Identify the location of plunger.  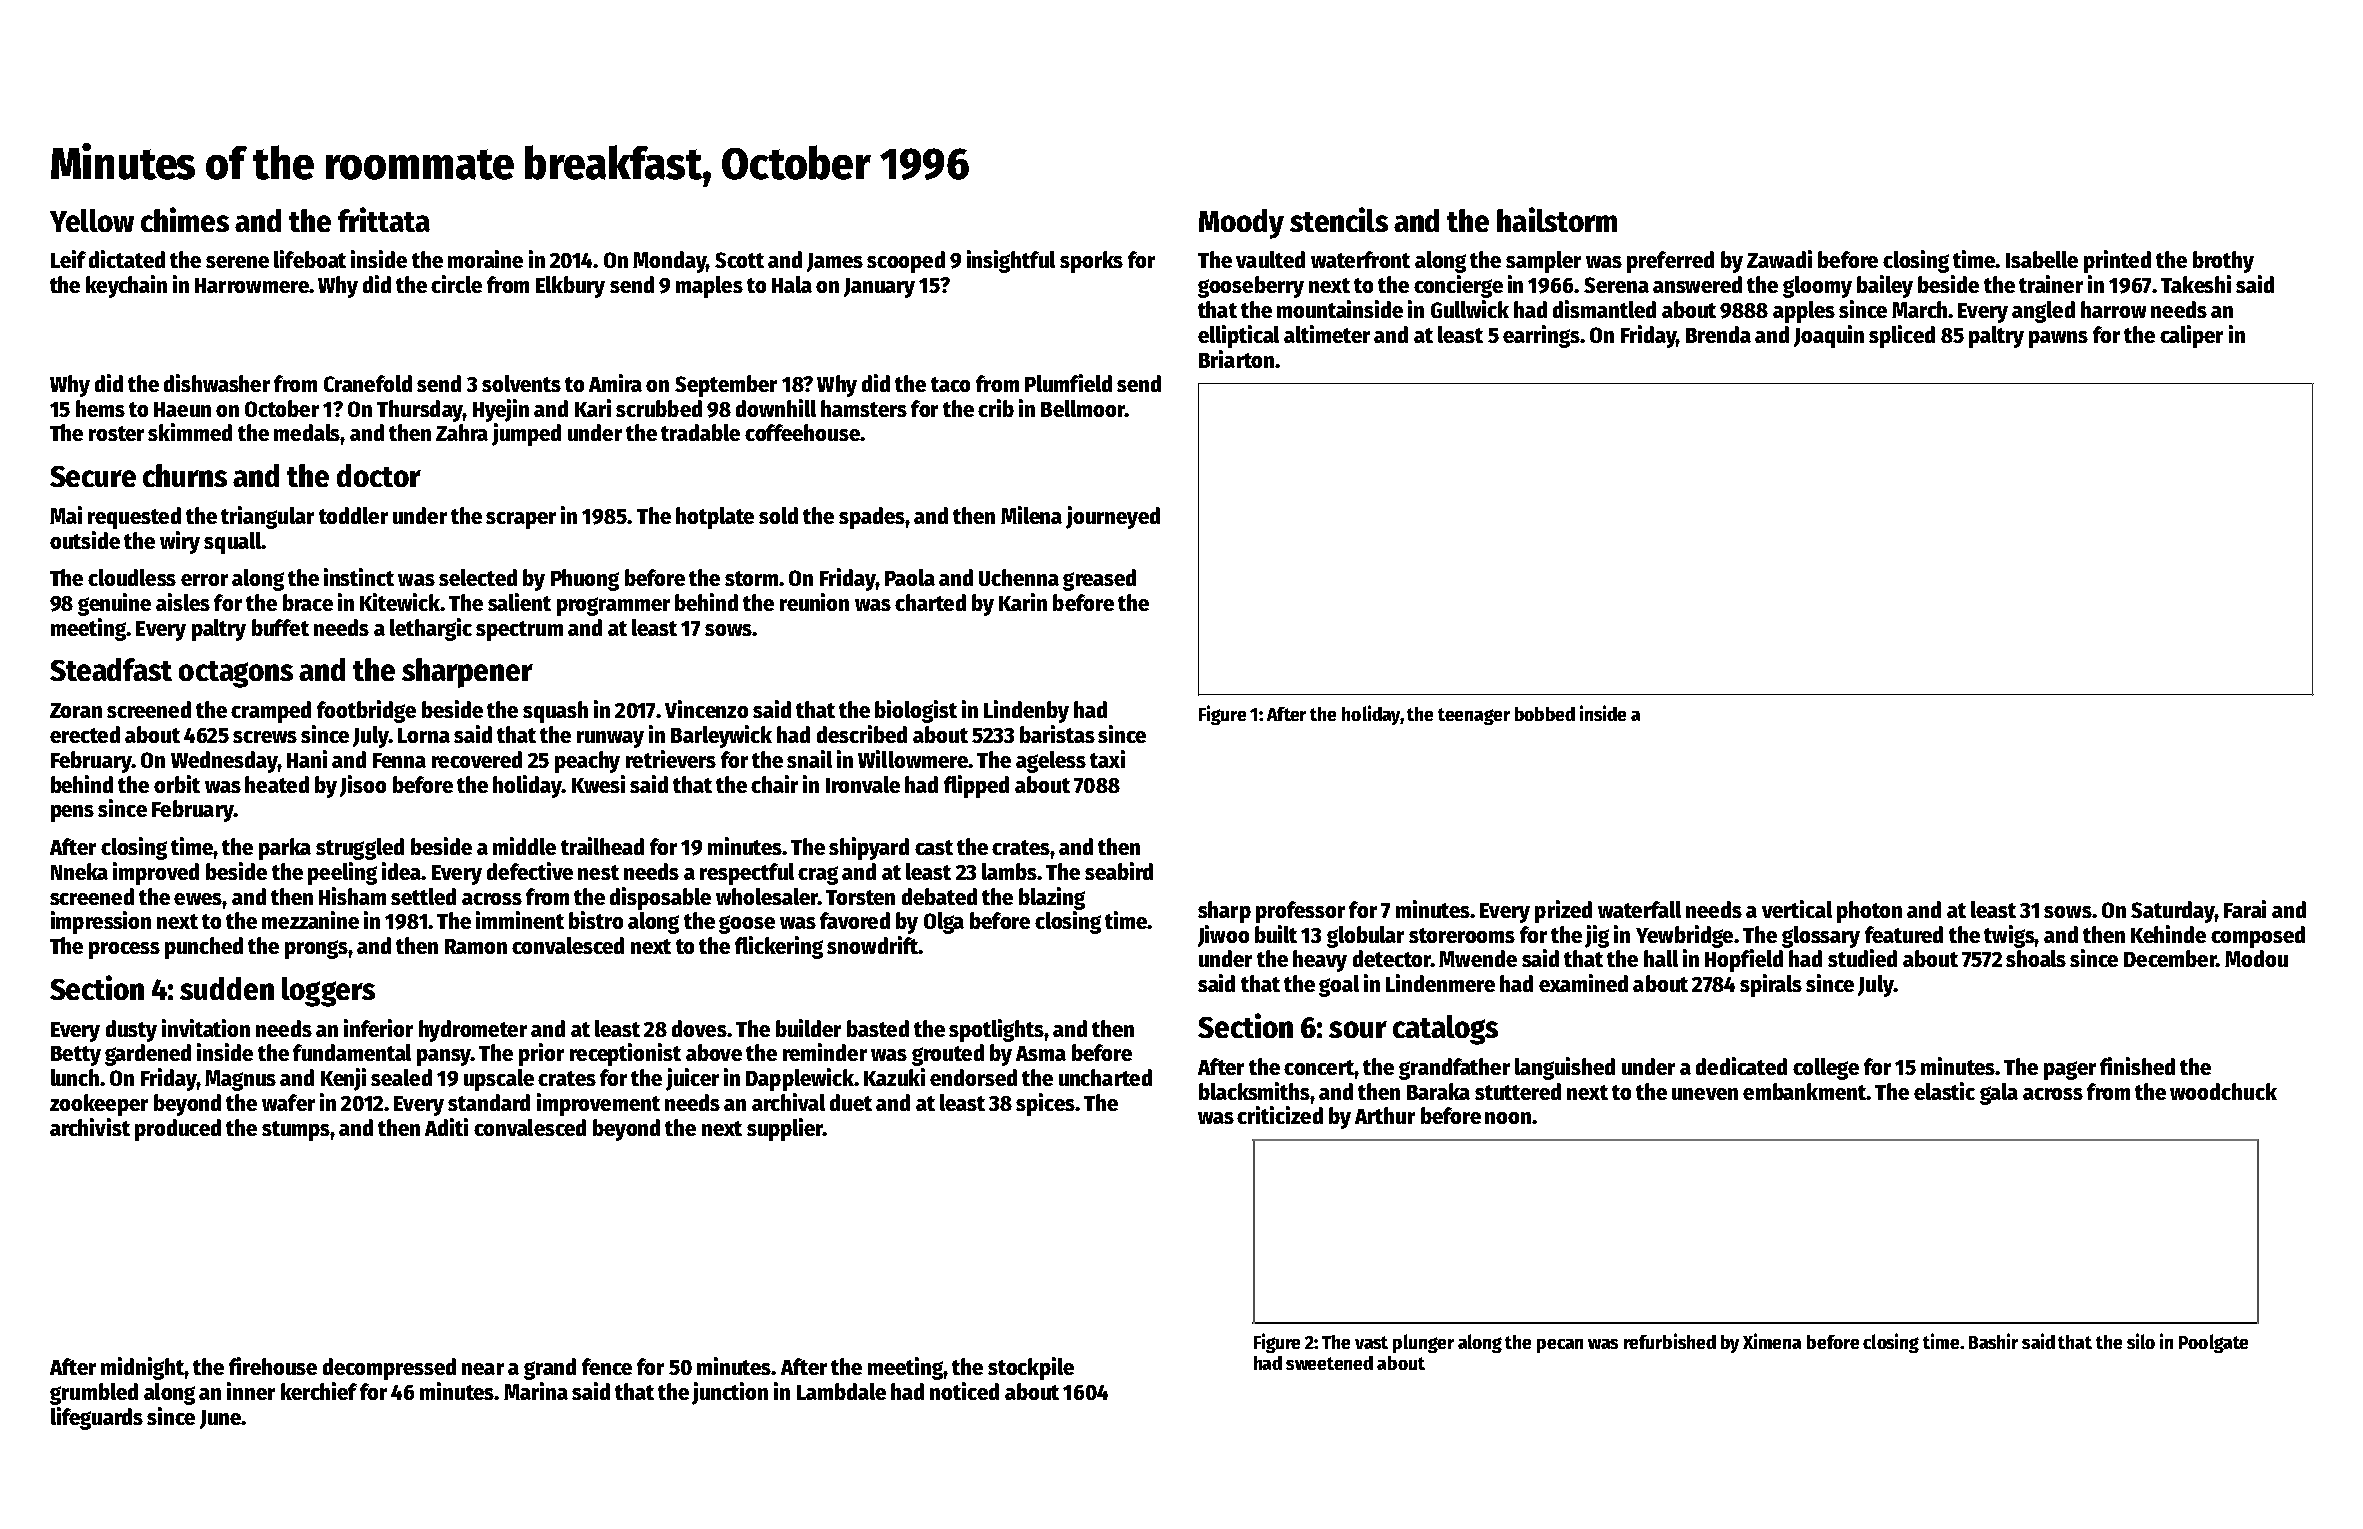
(1423, 1343).
